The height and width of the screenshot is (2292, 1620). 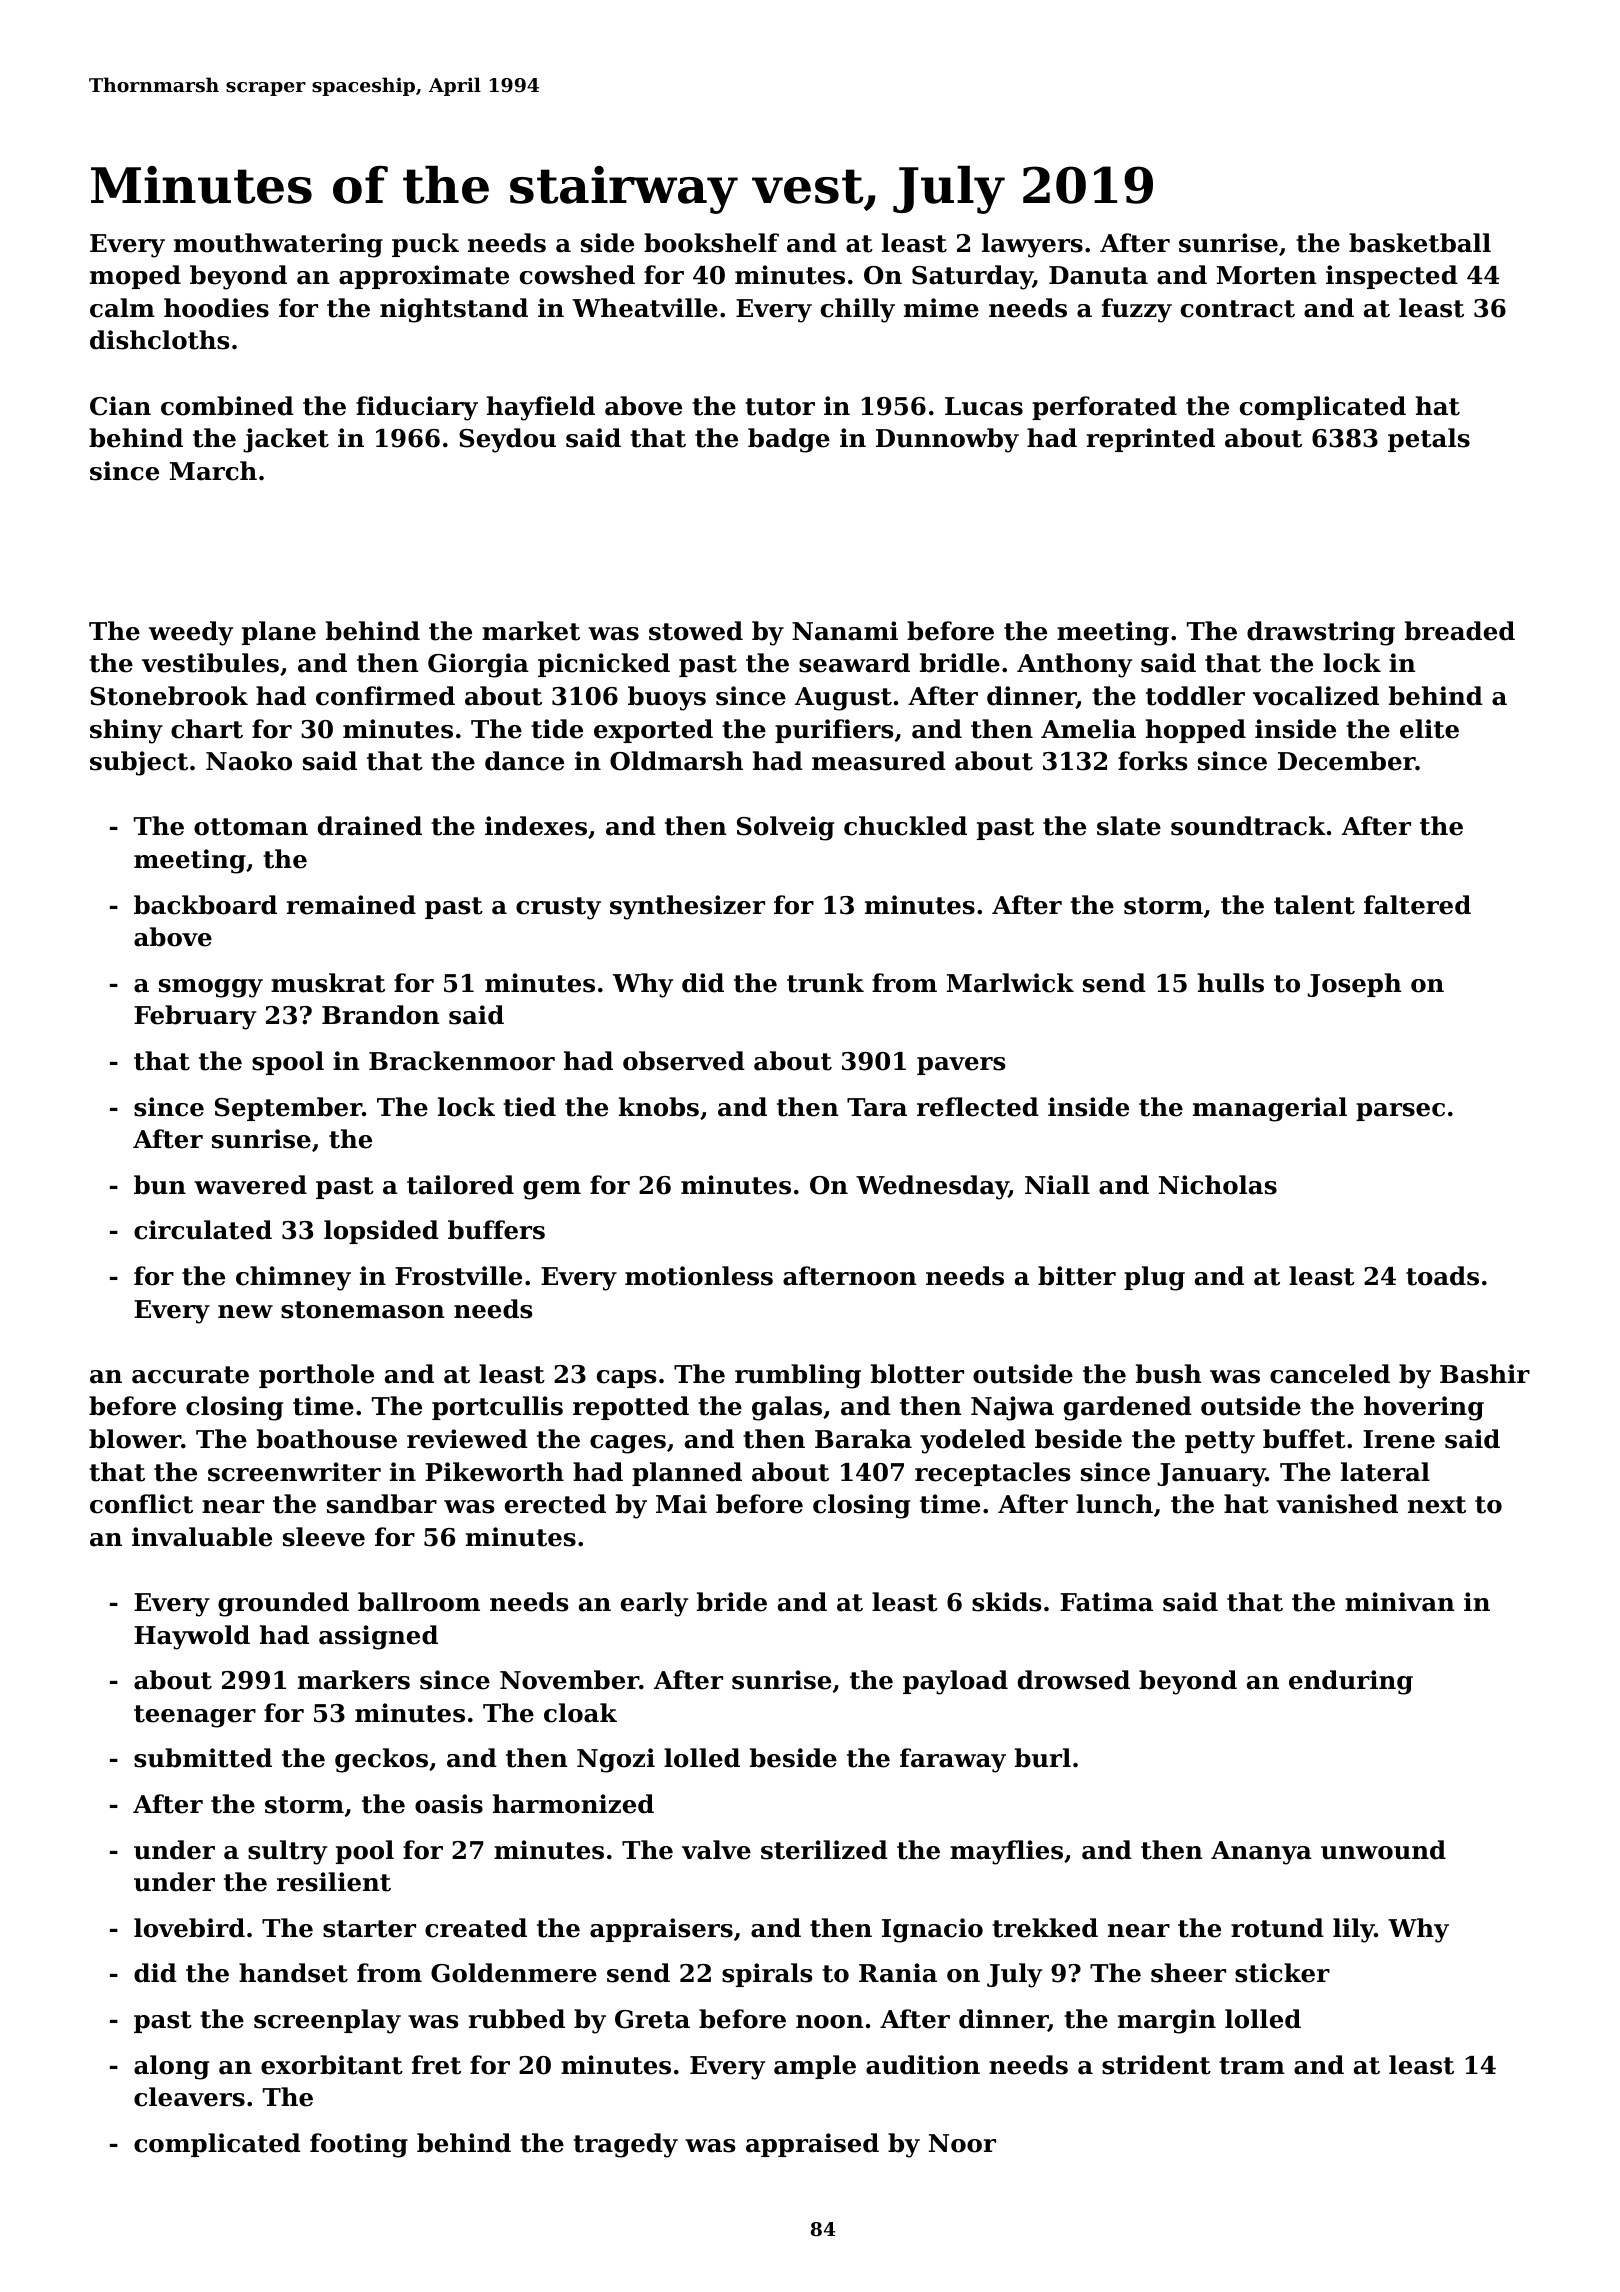 What do you see at coordinates (1010, 983) in the screenshot?
I see `Marlwick` at bounding box center [1010, 983].
